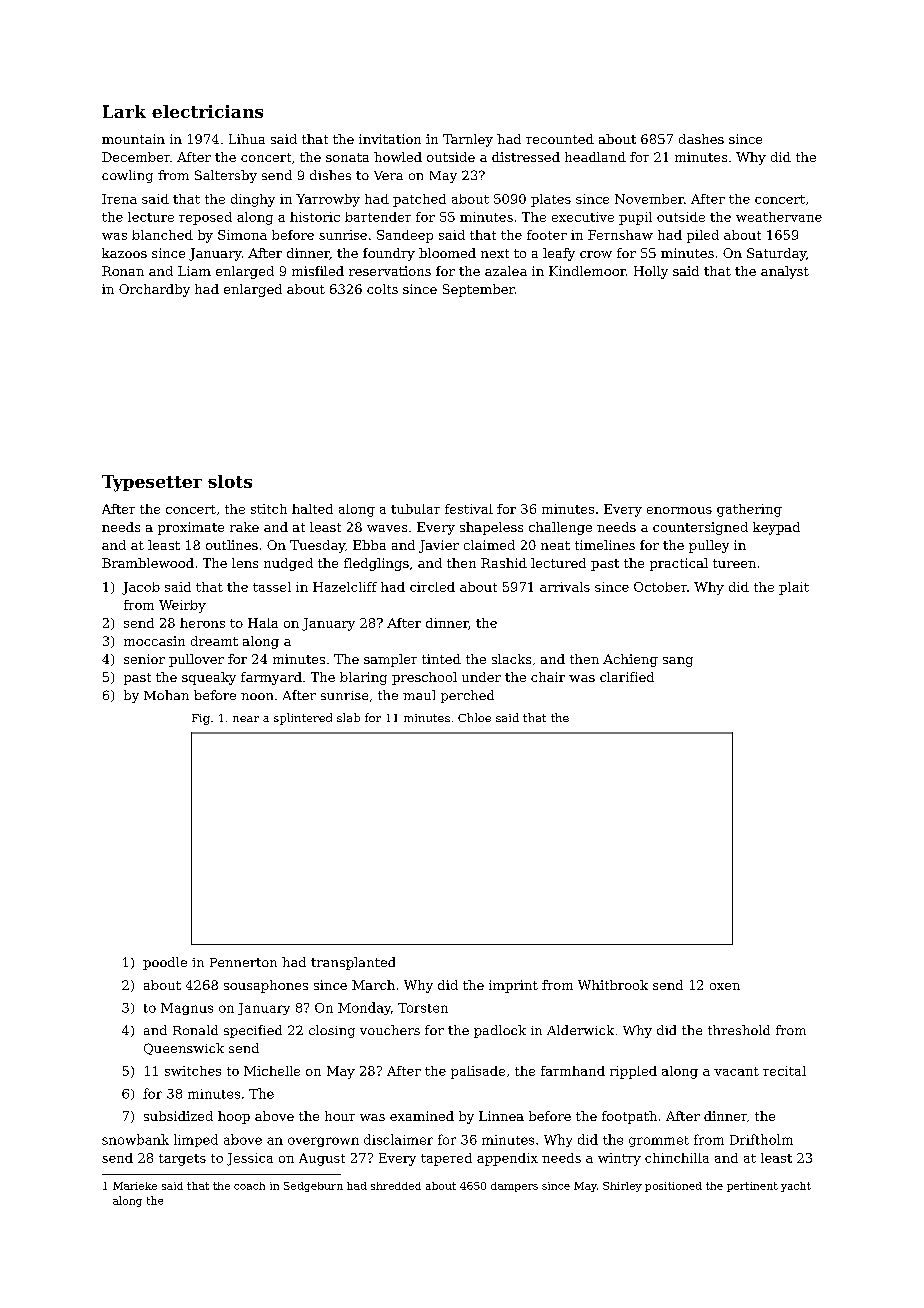 This screenshot has height=1308, width=924. I want to click on colts, so click(382, 289).
